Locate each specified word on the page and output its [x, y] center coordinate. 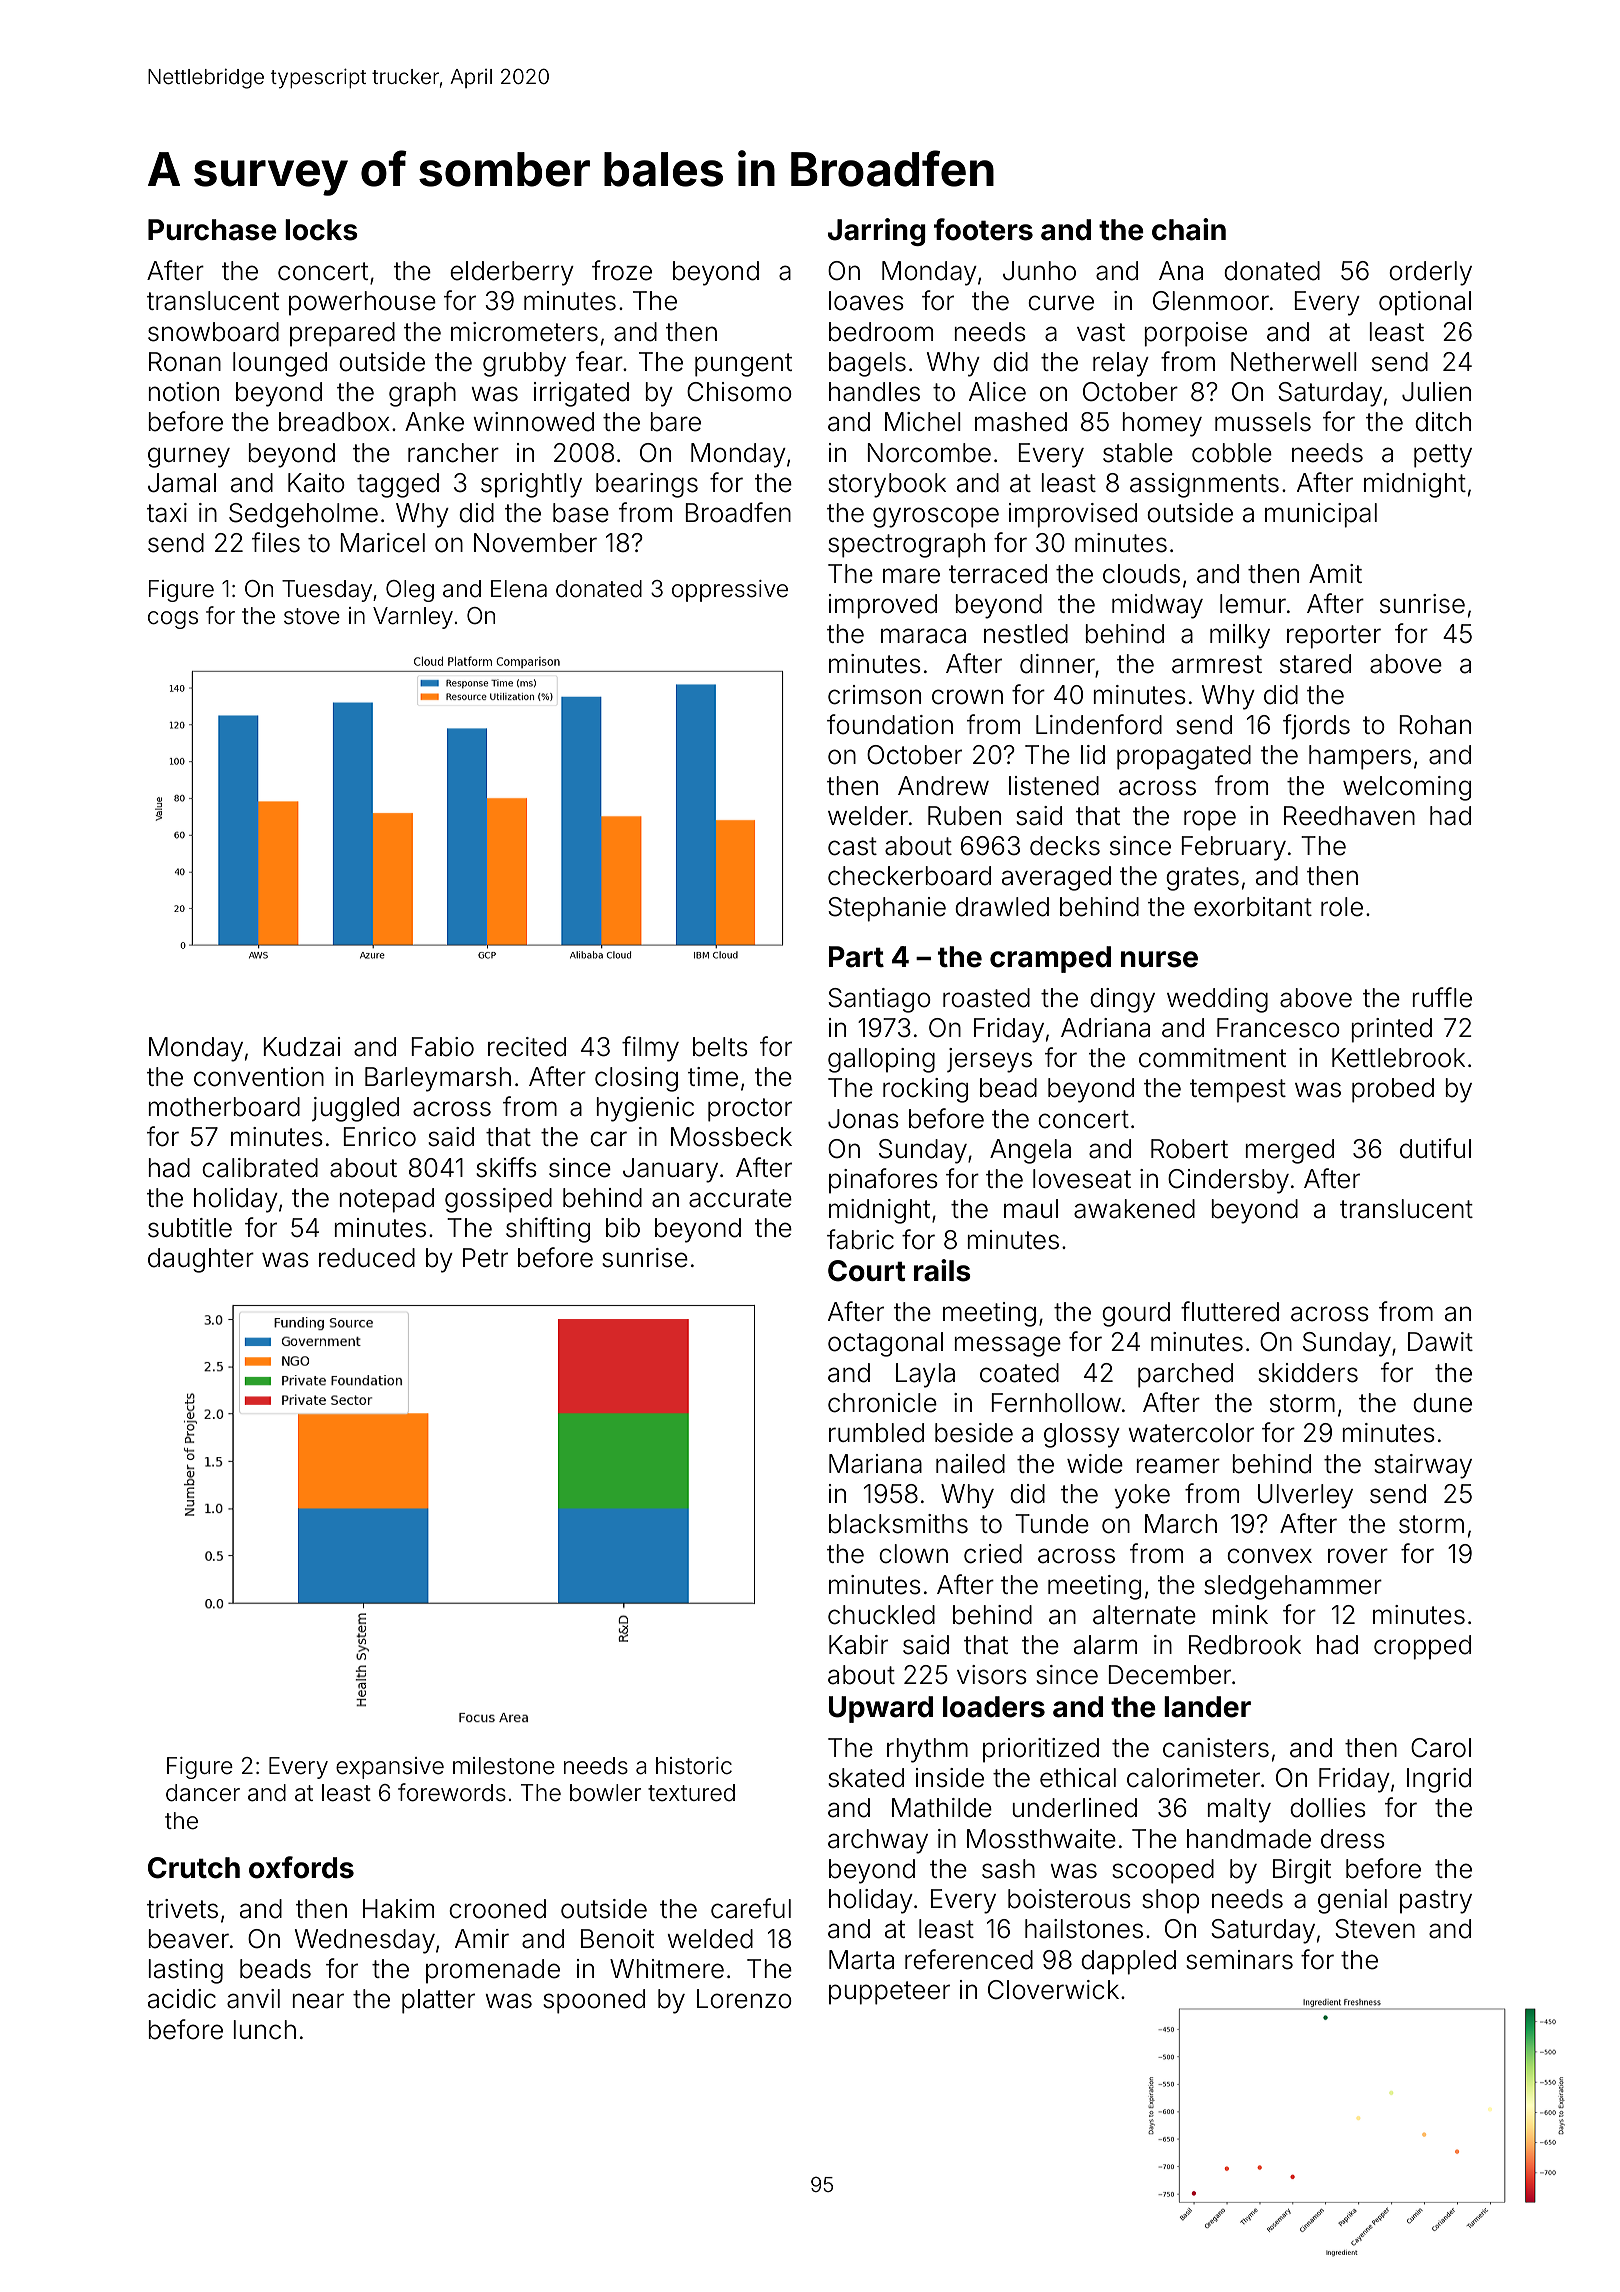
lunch [264, 2030]
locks [321, 230]
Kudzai [302, 1047]
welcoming [1407, 788]
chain [1189, 229]
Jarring [877, 232]
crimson [874, 695]
